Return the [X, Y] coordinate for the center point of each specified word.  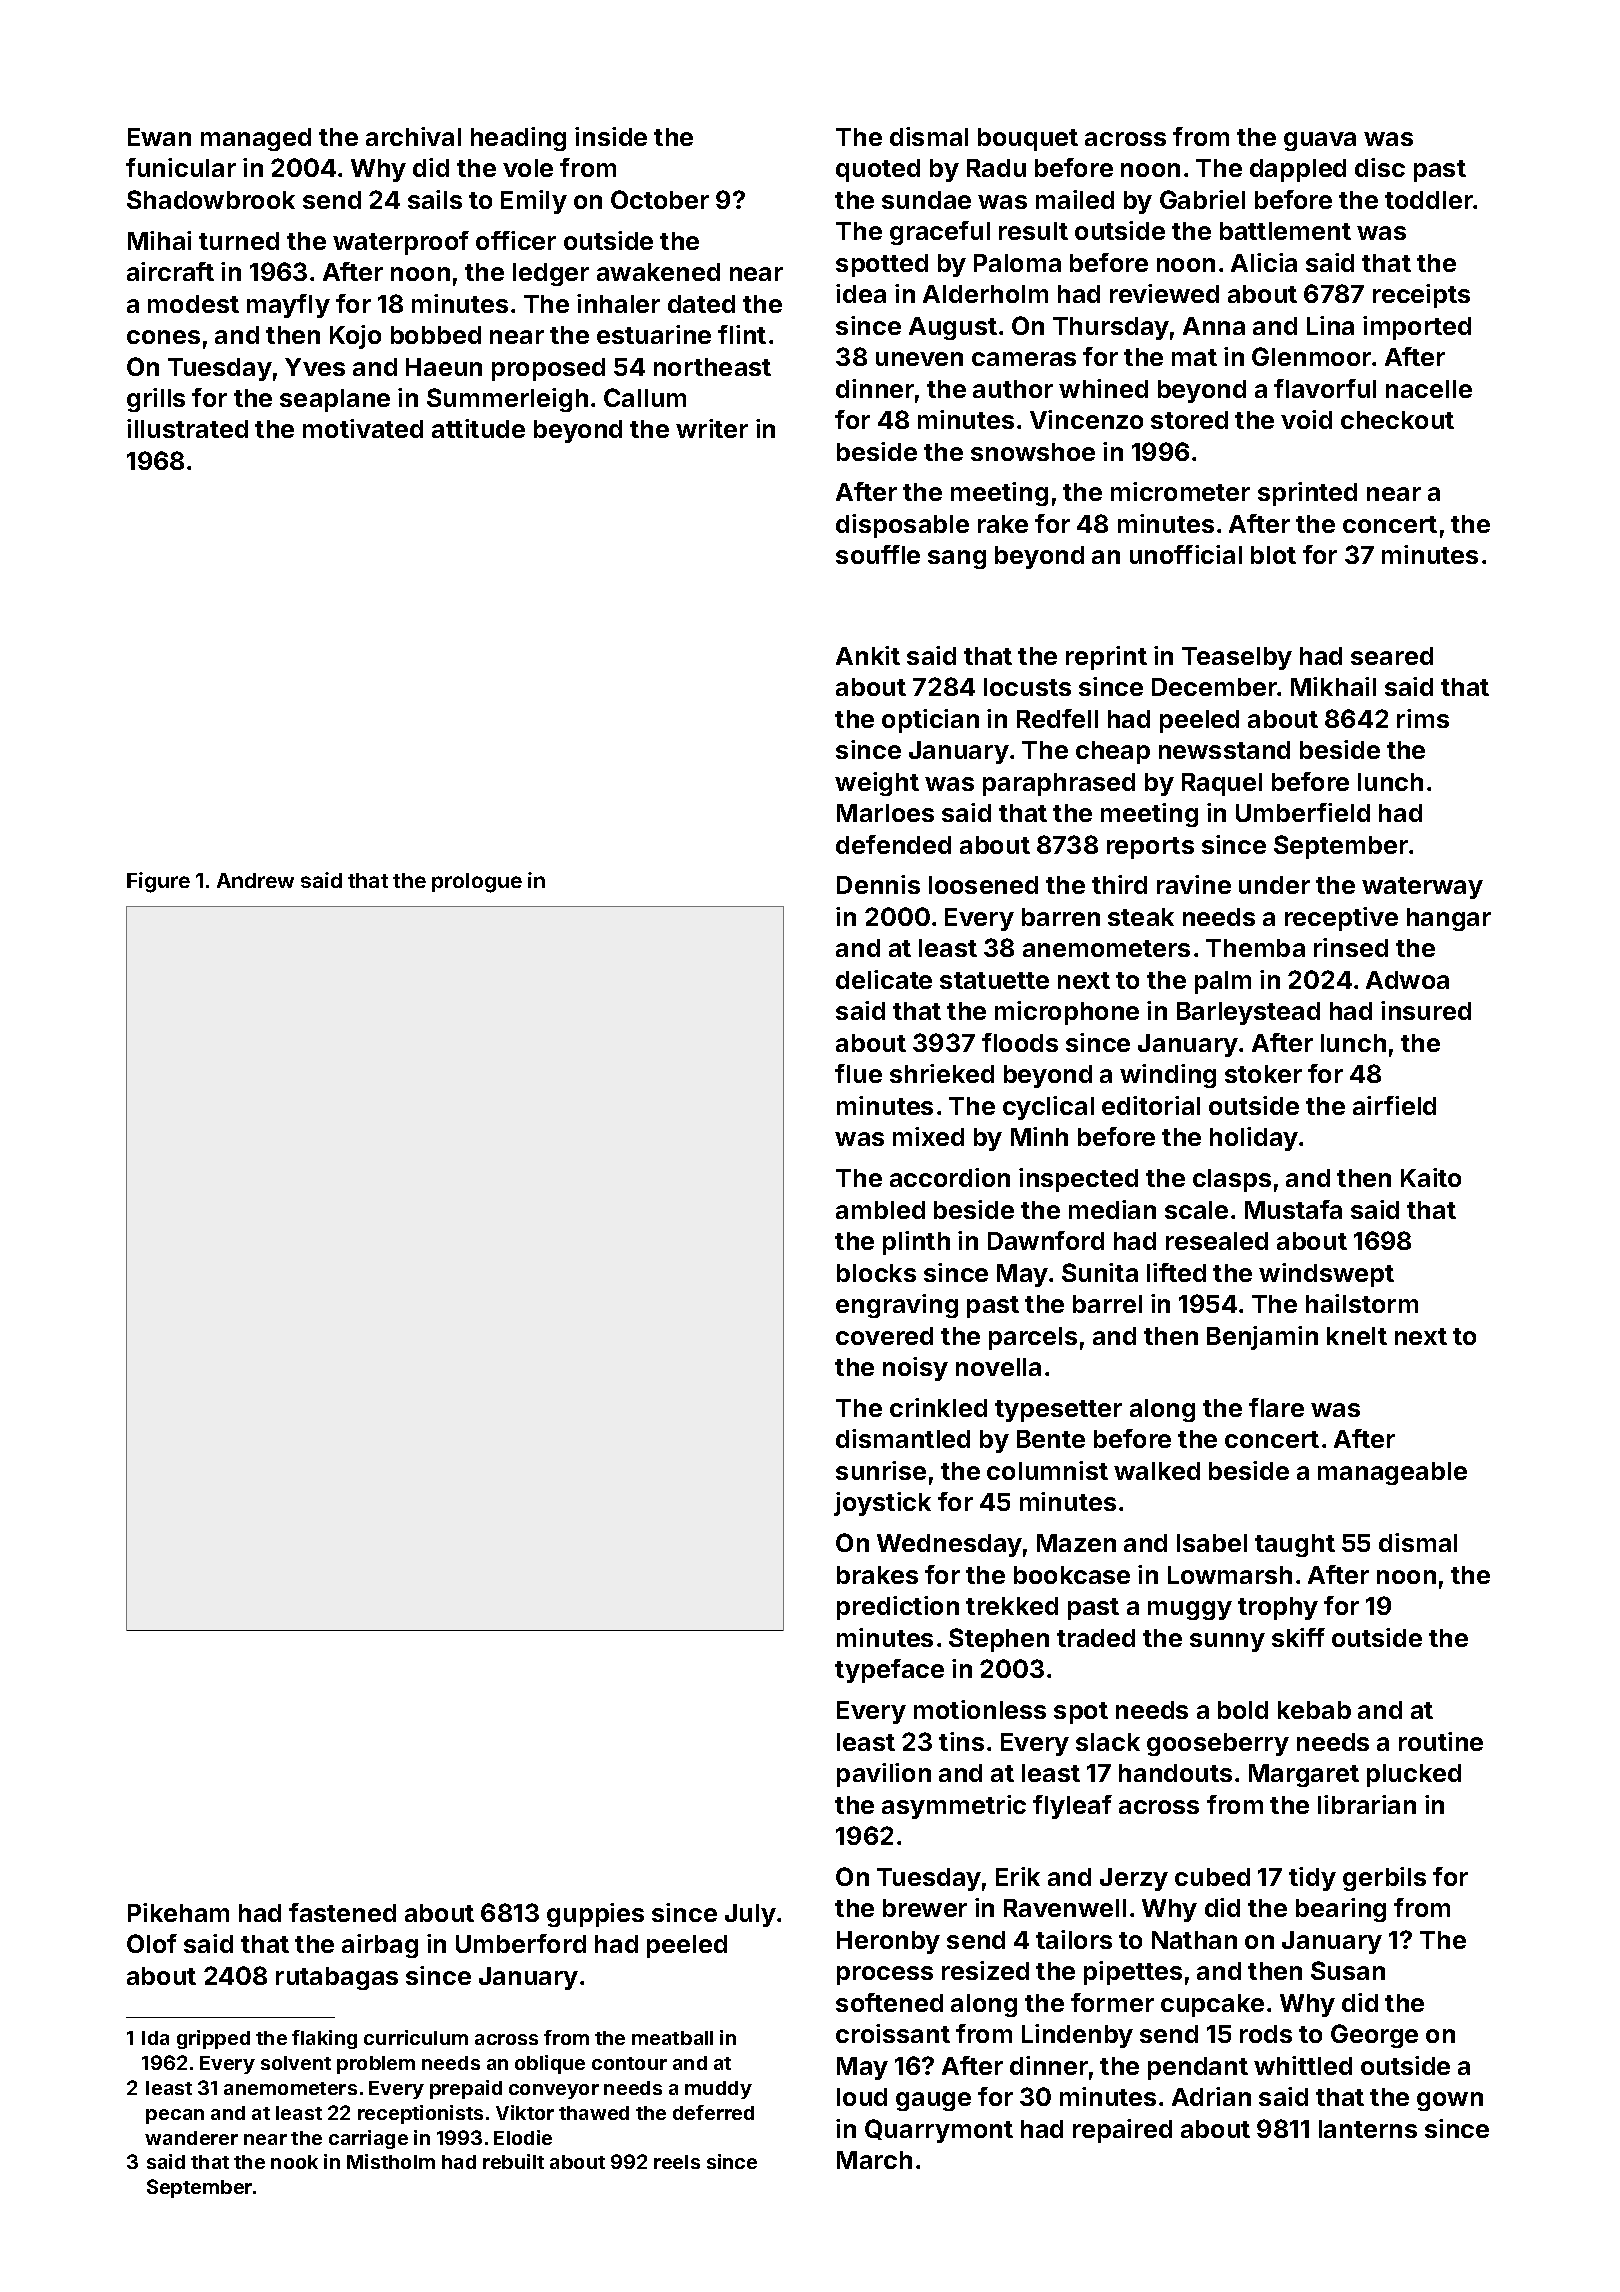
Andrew [255, 880]
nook [294, 2162]
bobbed [436, 335]
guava [1320, 141]
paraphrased [1059, 784]
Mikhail [1333, 686]
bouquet [1028, 139]
